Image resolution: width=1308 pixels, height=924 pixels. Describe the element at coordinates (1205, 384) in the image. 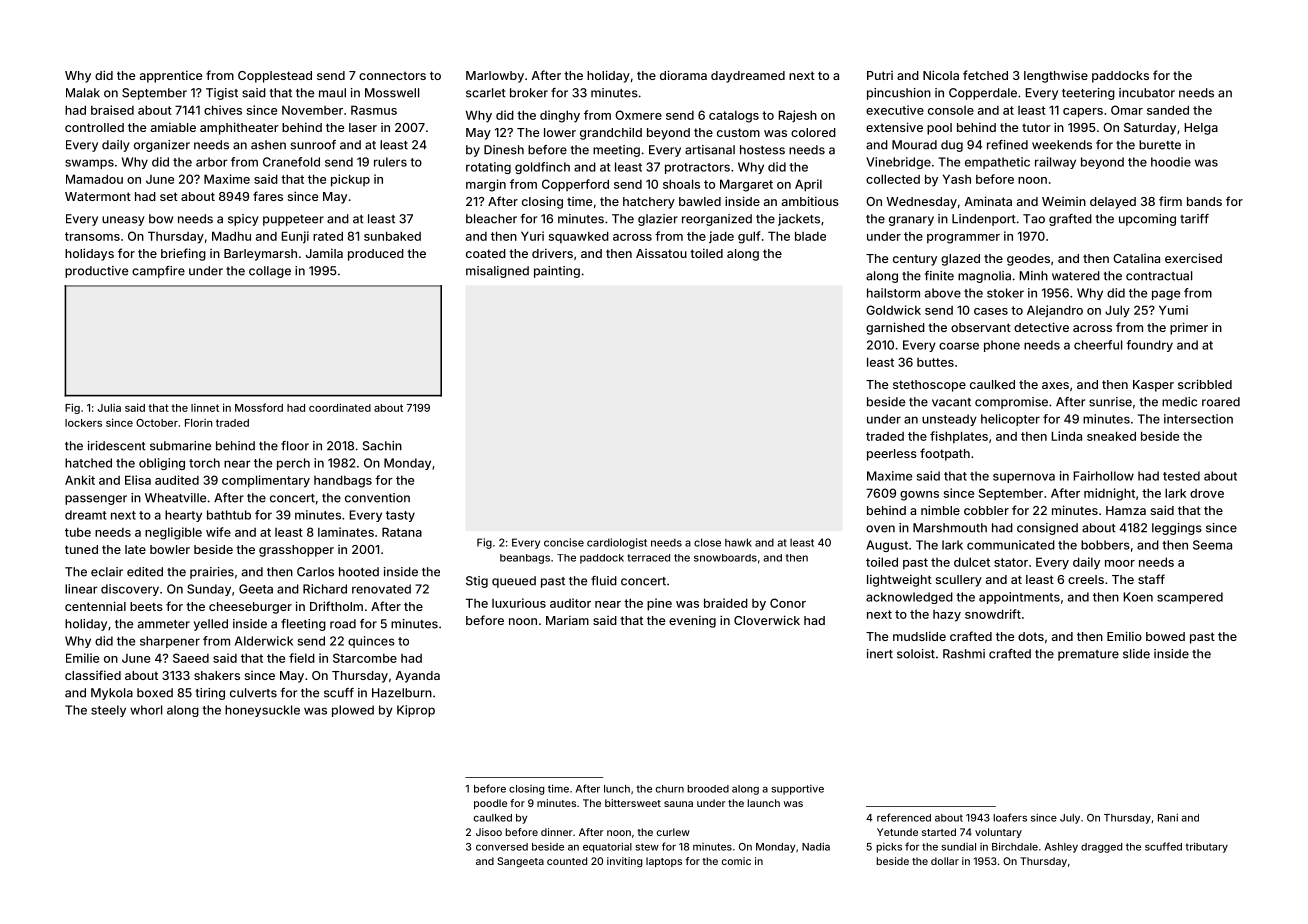

I see `scribbled` at that location.
